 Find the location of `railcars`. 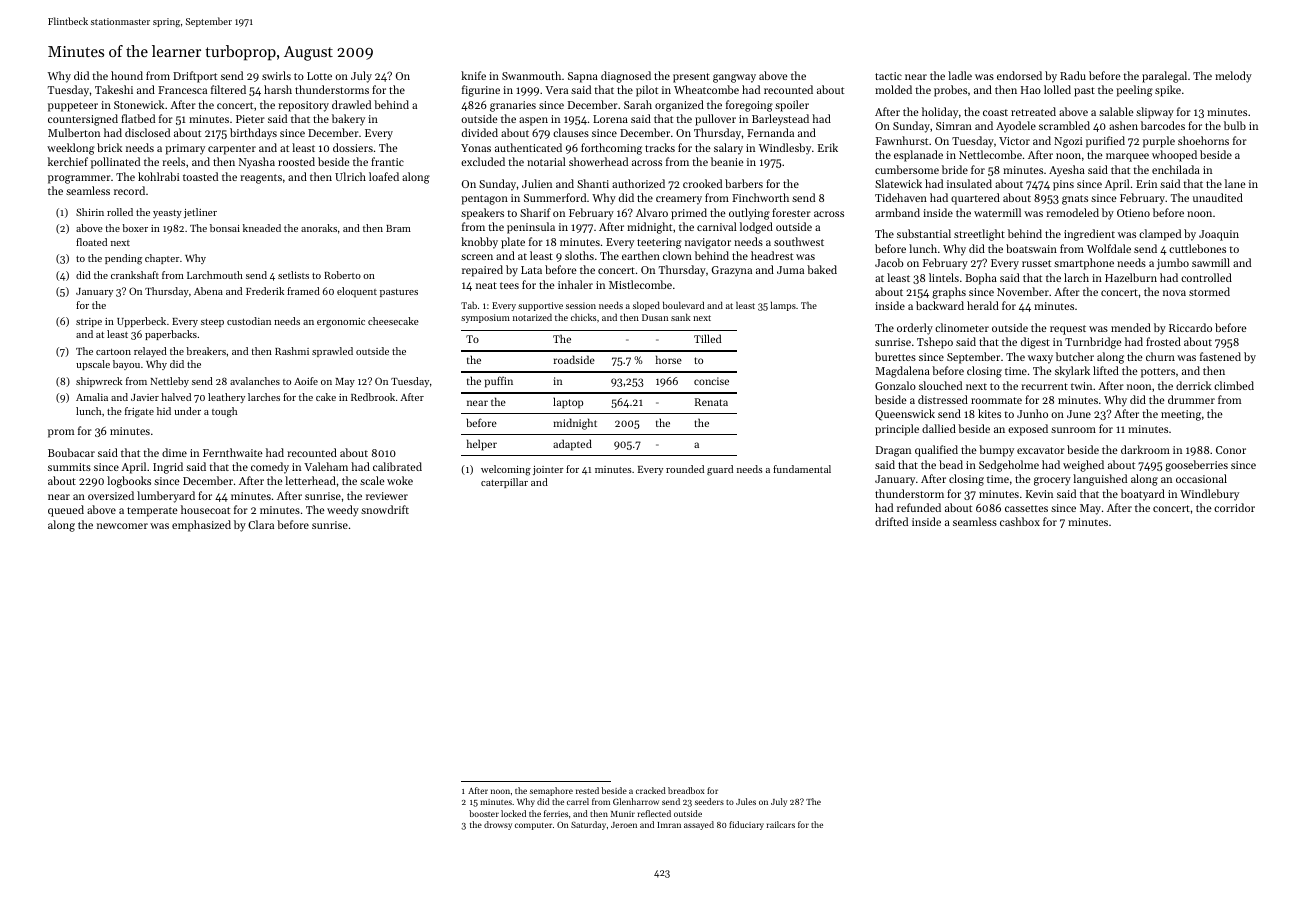

railcars is located at coordinates (781, 824).
